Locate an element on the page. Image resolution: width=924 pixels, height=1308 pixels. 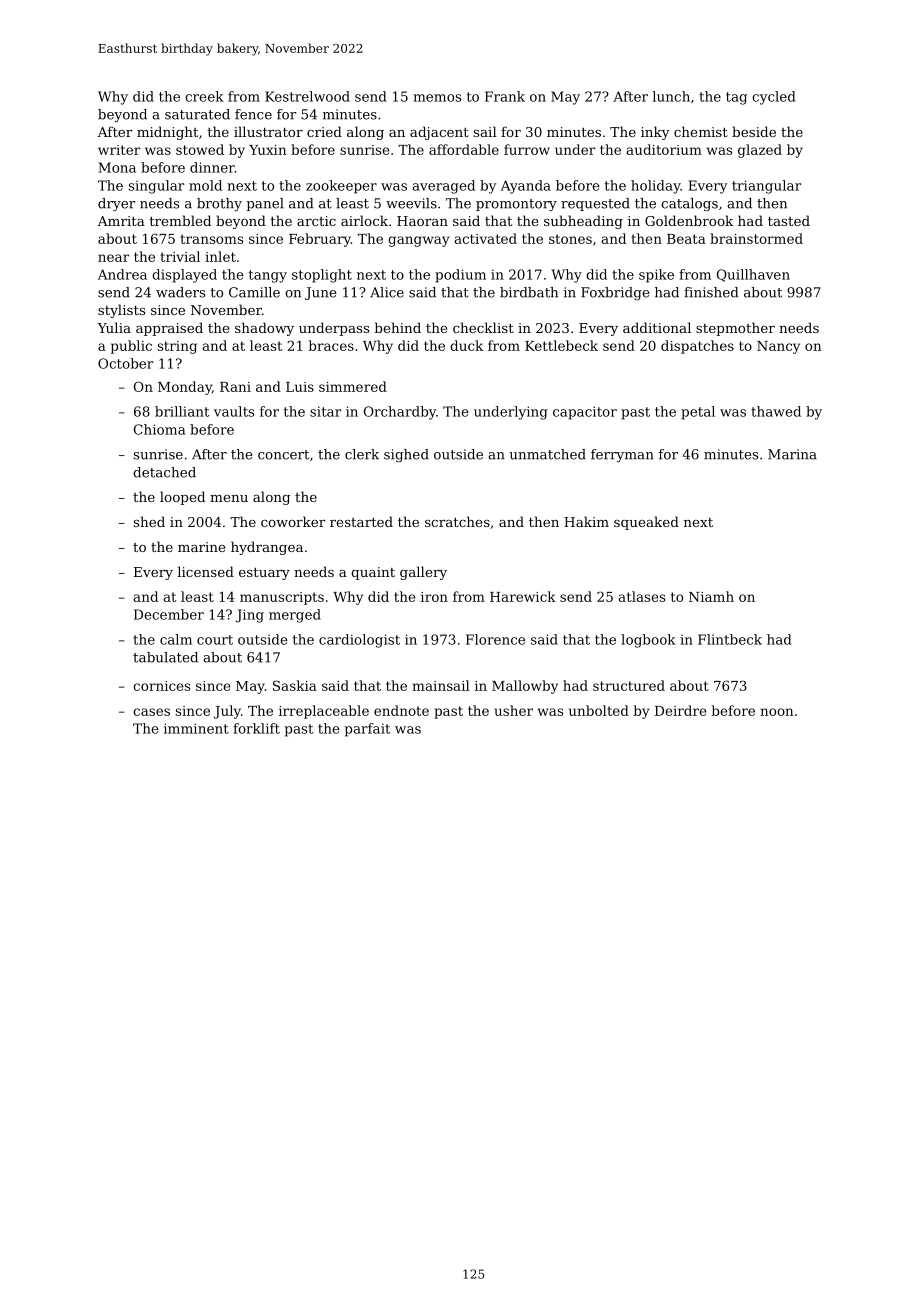
vaults is located at coordinates (234, 411).
